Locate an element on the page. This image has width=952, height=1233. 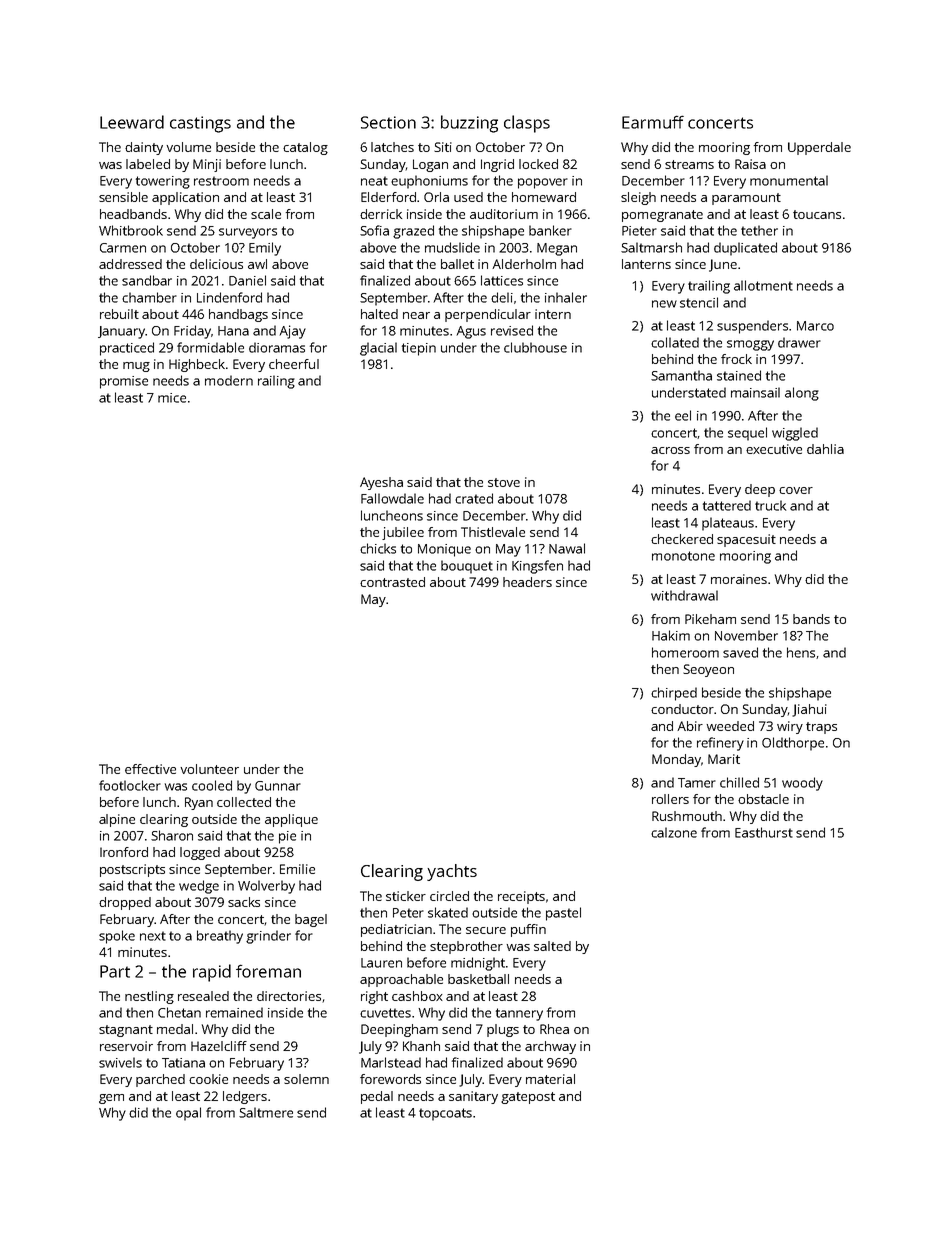
Saltmere is located at coordinates (266, 1112).
